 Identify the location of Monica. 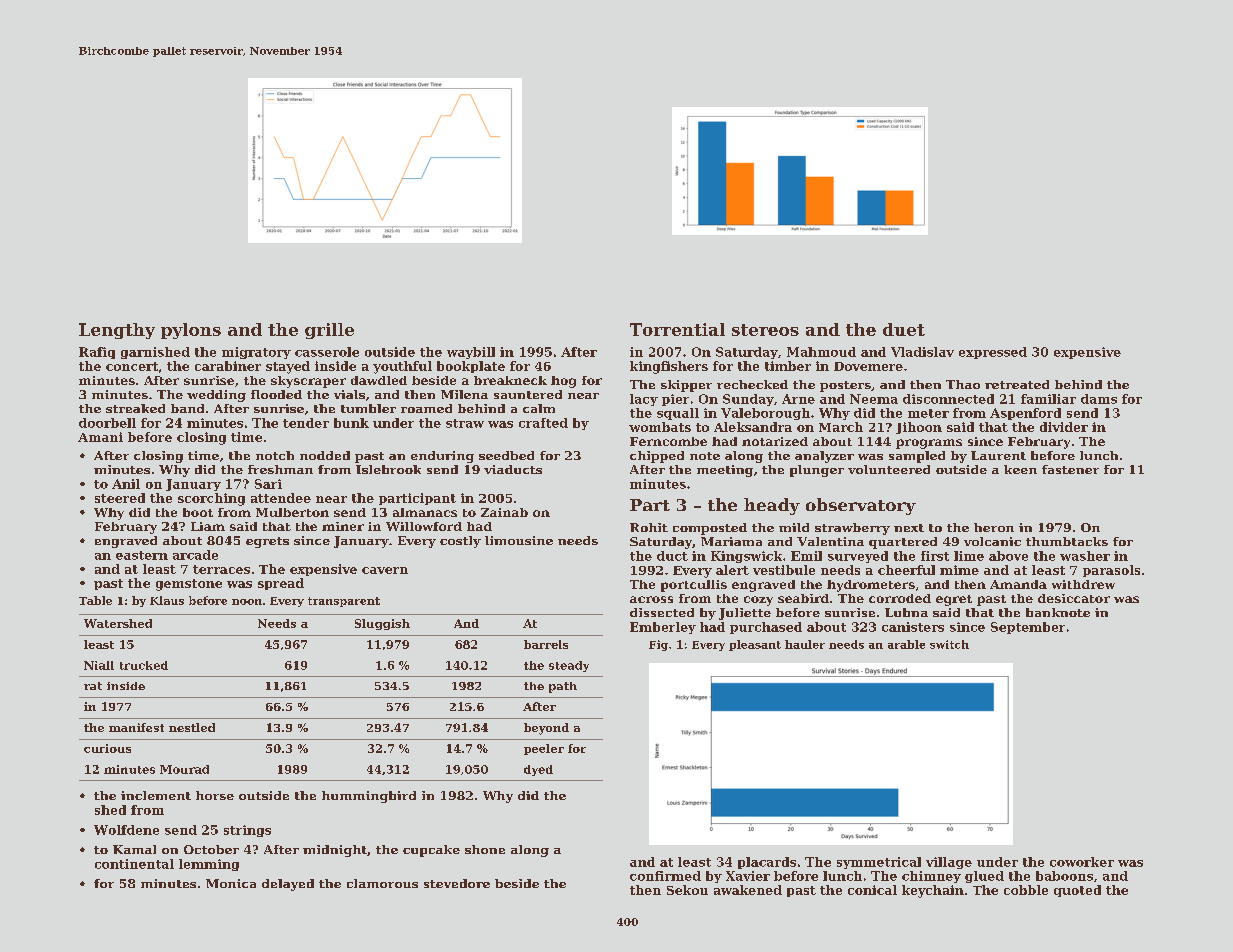
(231, 883).
